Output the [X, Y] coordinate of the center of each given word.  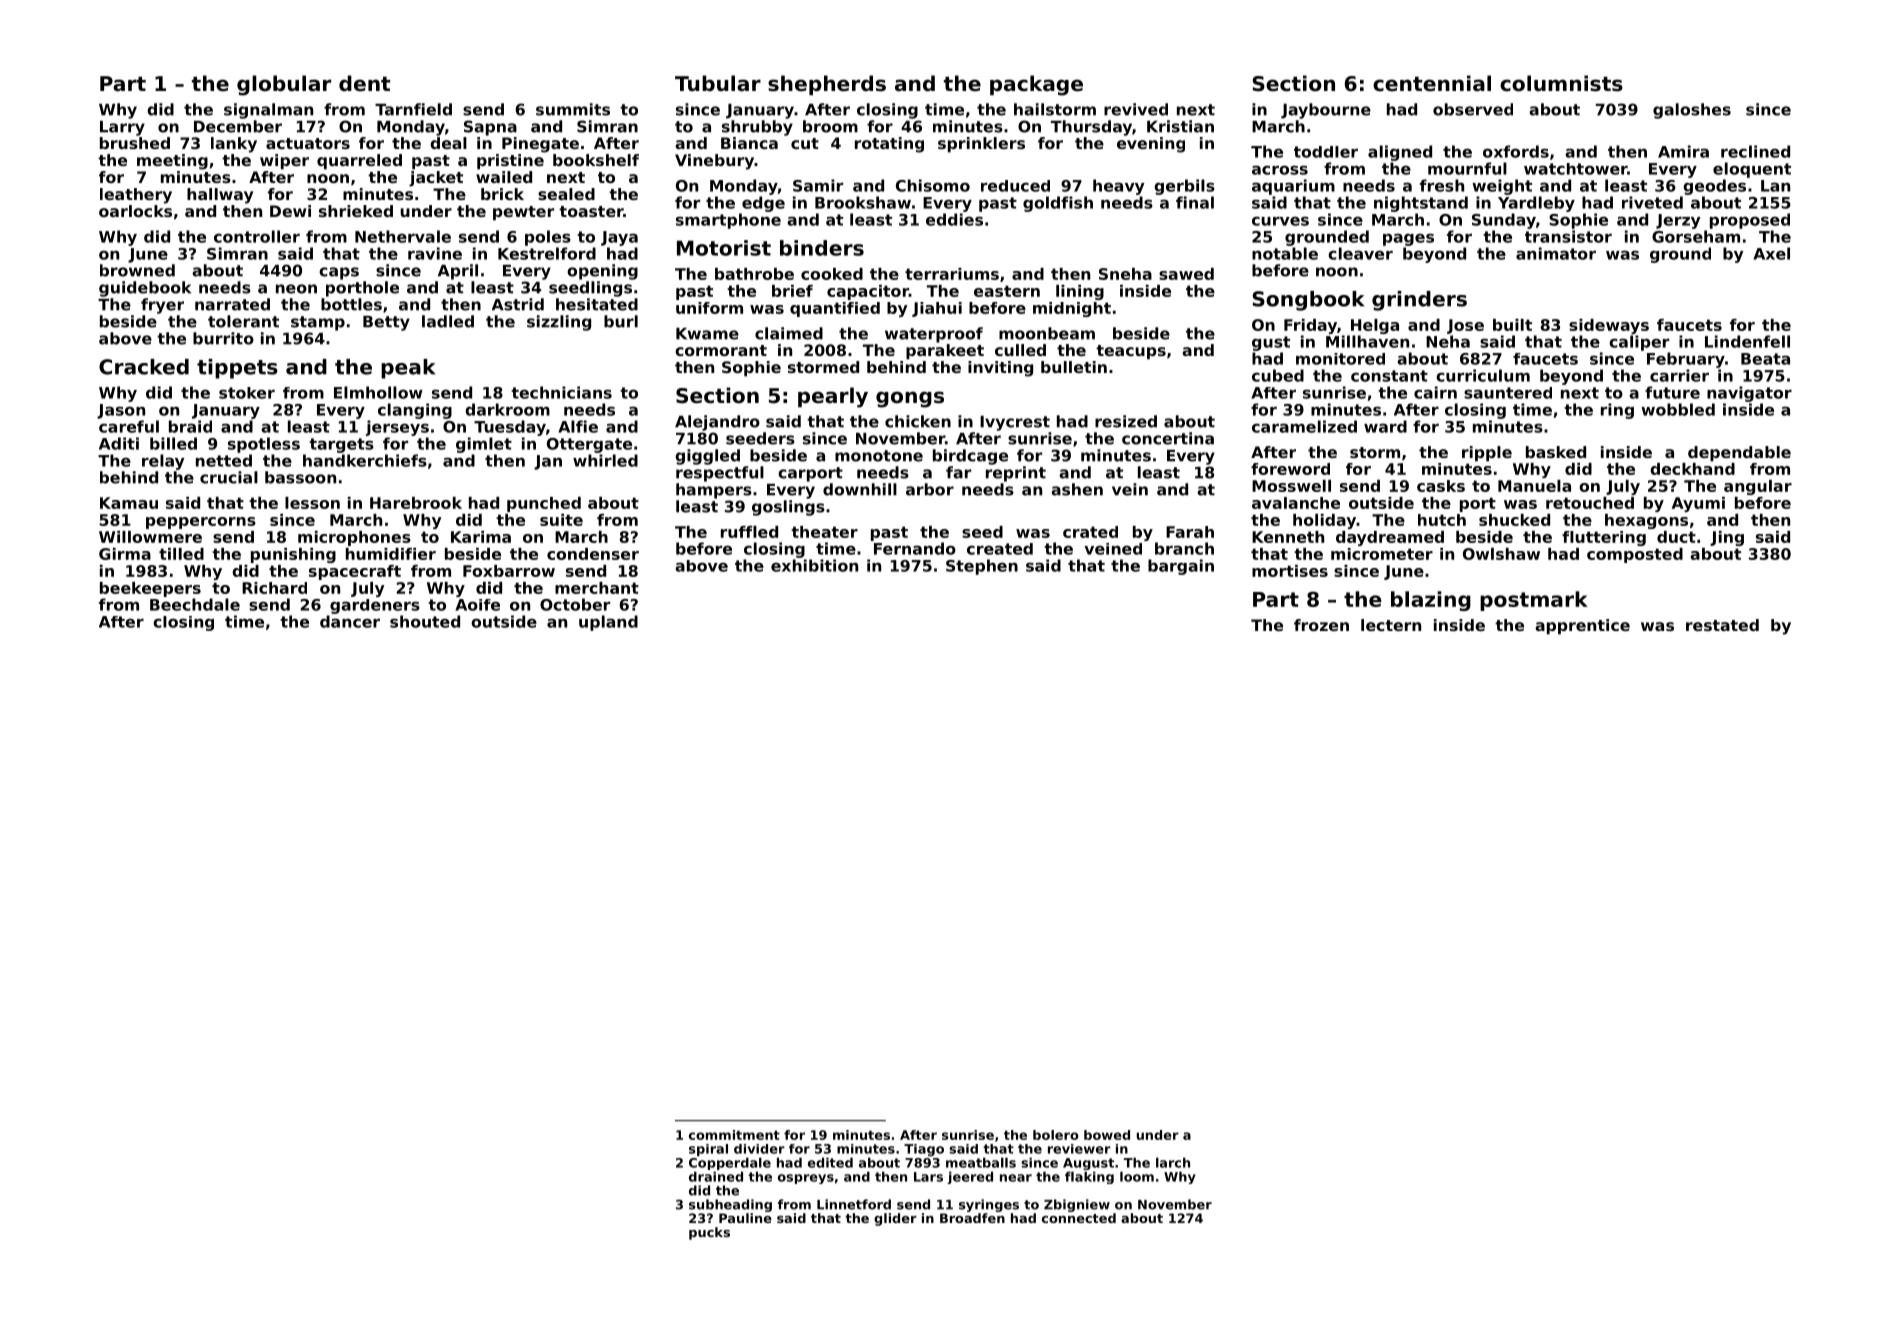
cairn [1435, 392]
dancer [350, 621]
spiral [708, 1150]
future [1672, 392]
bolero [1056, 1135]
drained [716, 1176]
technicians [561, 392]
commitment [734, 1135]
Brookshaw [863, 202]
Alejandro [717, 423]
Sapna [490, 128]
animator [1556, 253]
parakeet [945, 352]
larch [1173, 1162]
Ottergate [589, 445]
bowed [1107, 1135]
